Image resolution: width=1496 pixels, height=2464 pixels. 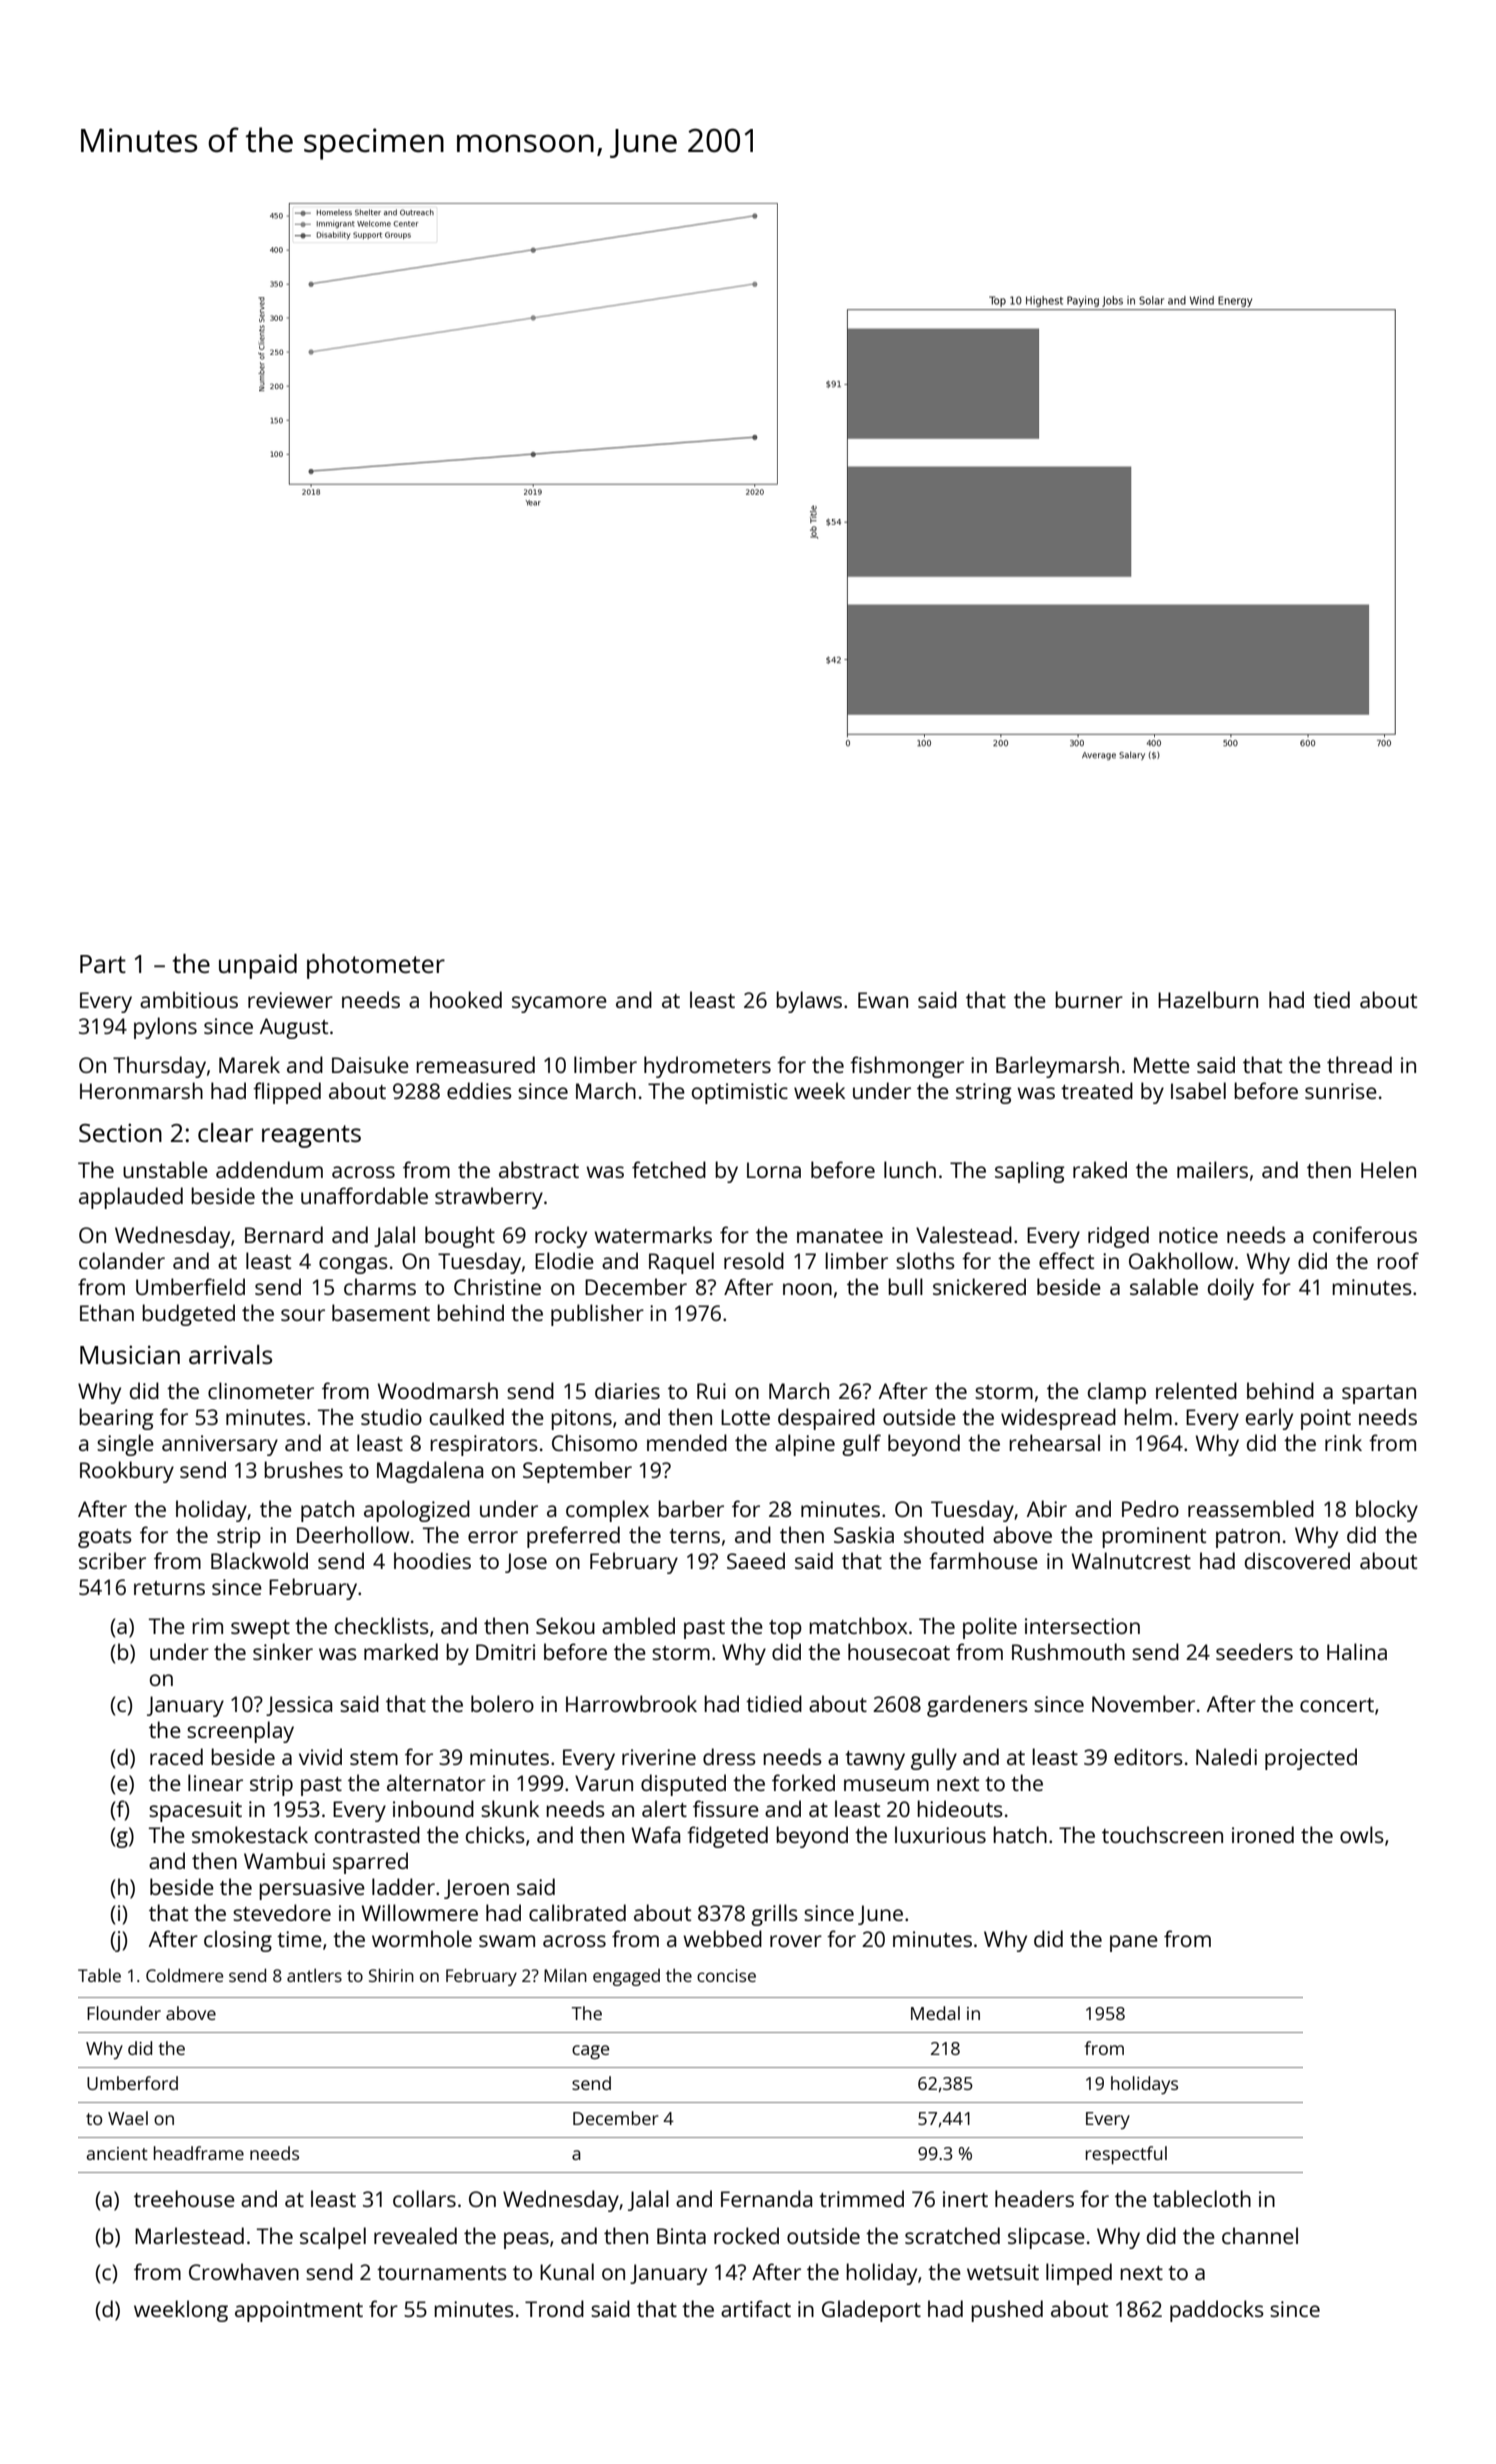 I want to click on Medal, so click(x=935, y=2013).
